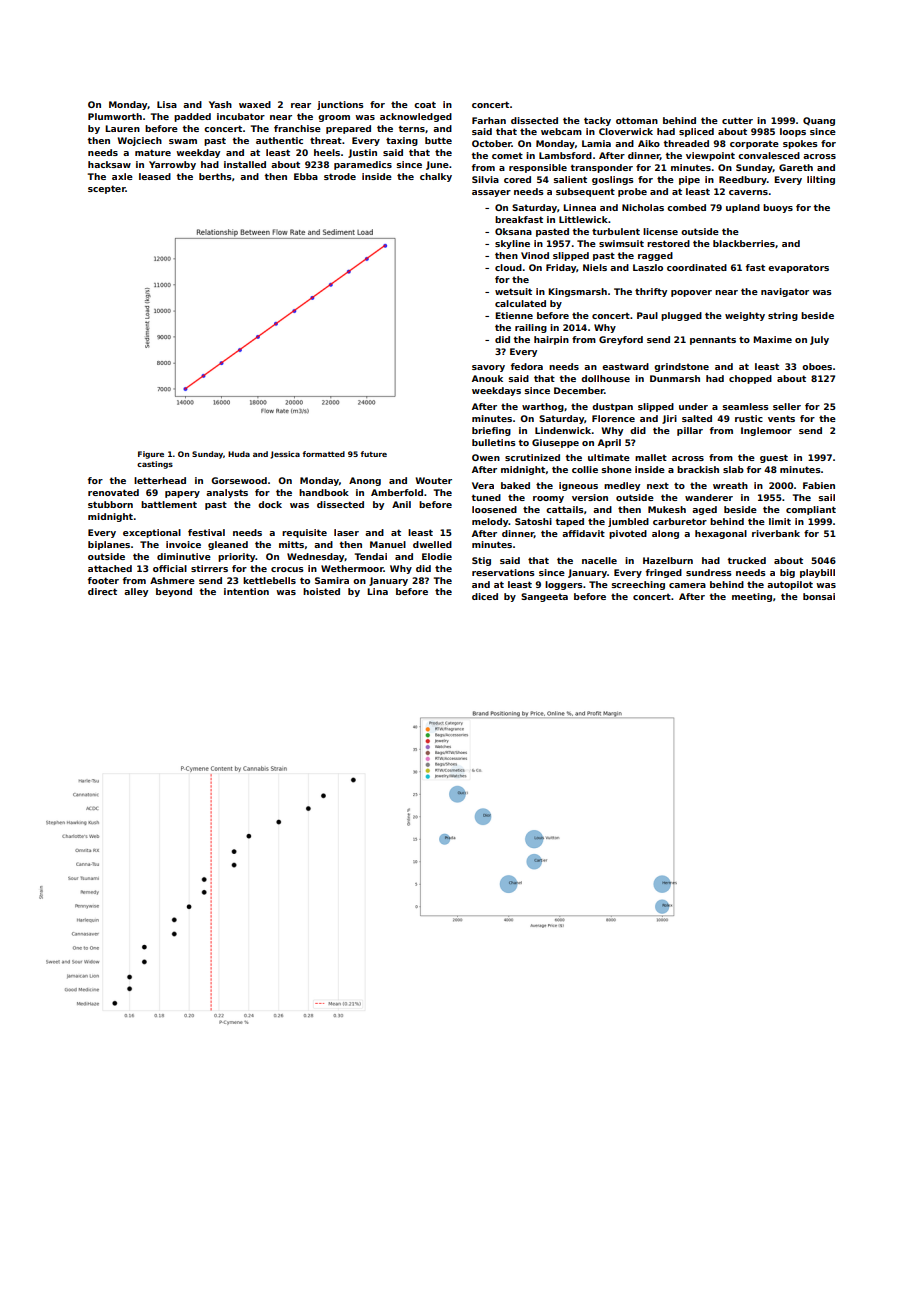 The height and width of the image is (1308, 924). I want to click on collie, so click(585, 469).
